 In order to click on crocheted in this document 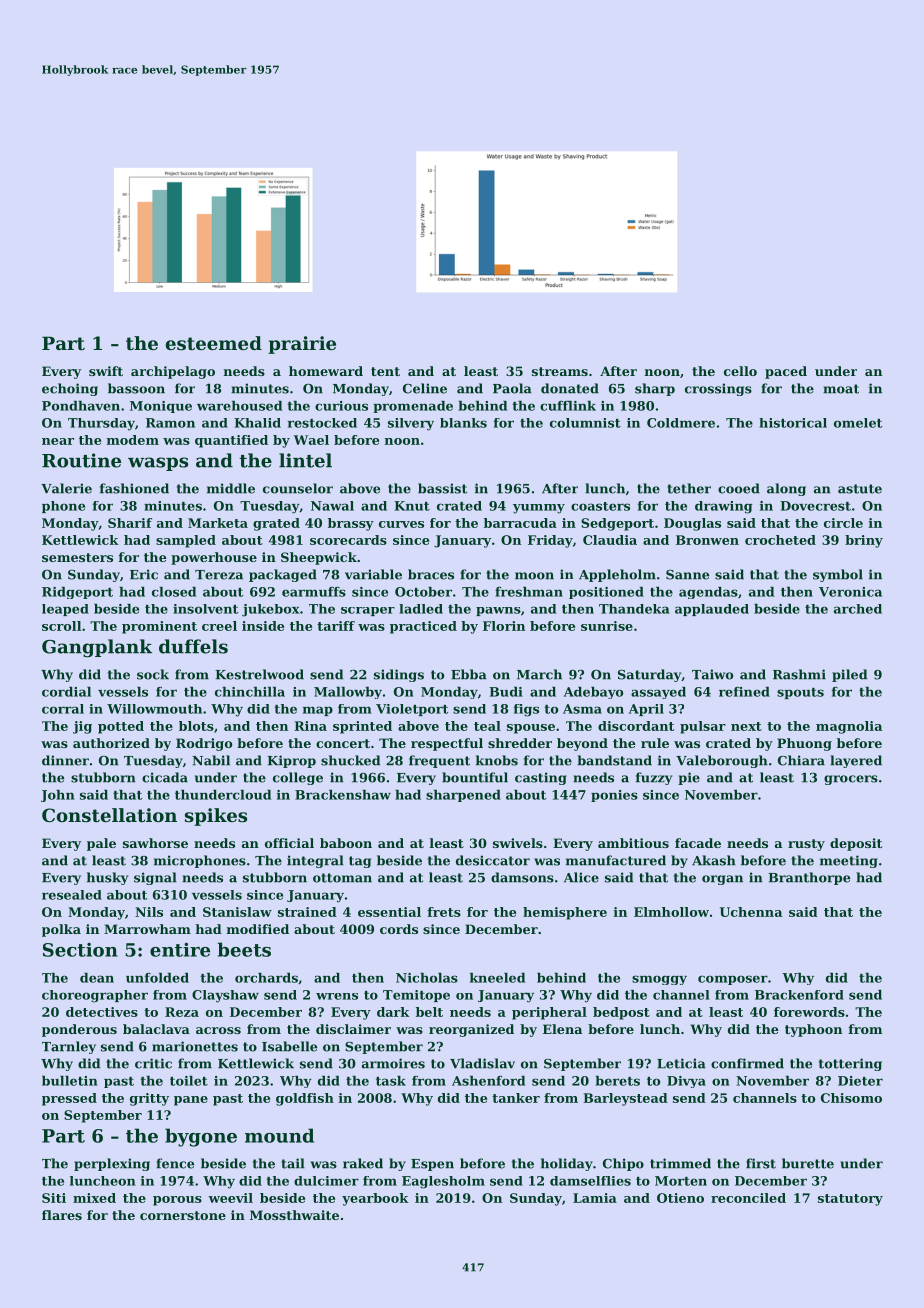, I will do `click(780, 540)`.
